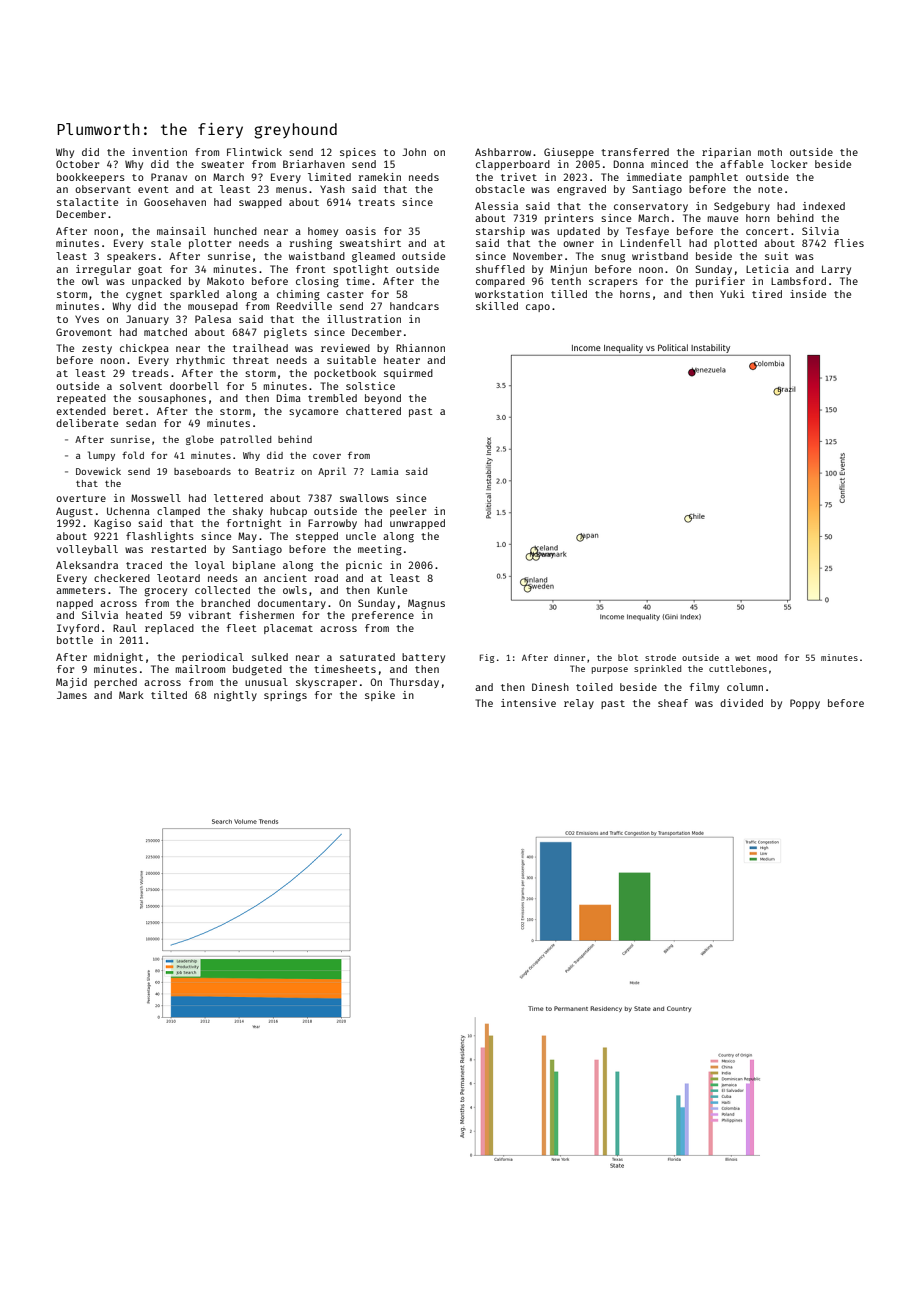 This screenshot has width=924, height=1308. I want to click on deliberate, so click(87, 423).
